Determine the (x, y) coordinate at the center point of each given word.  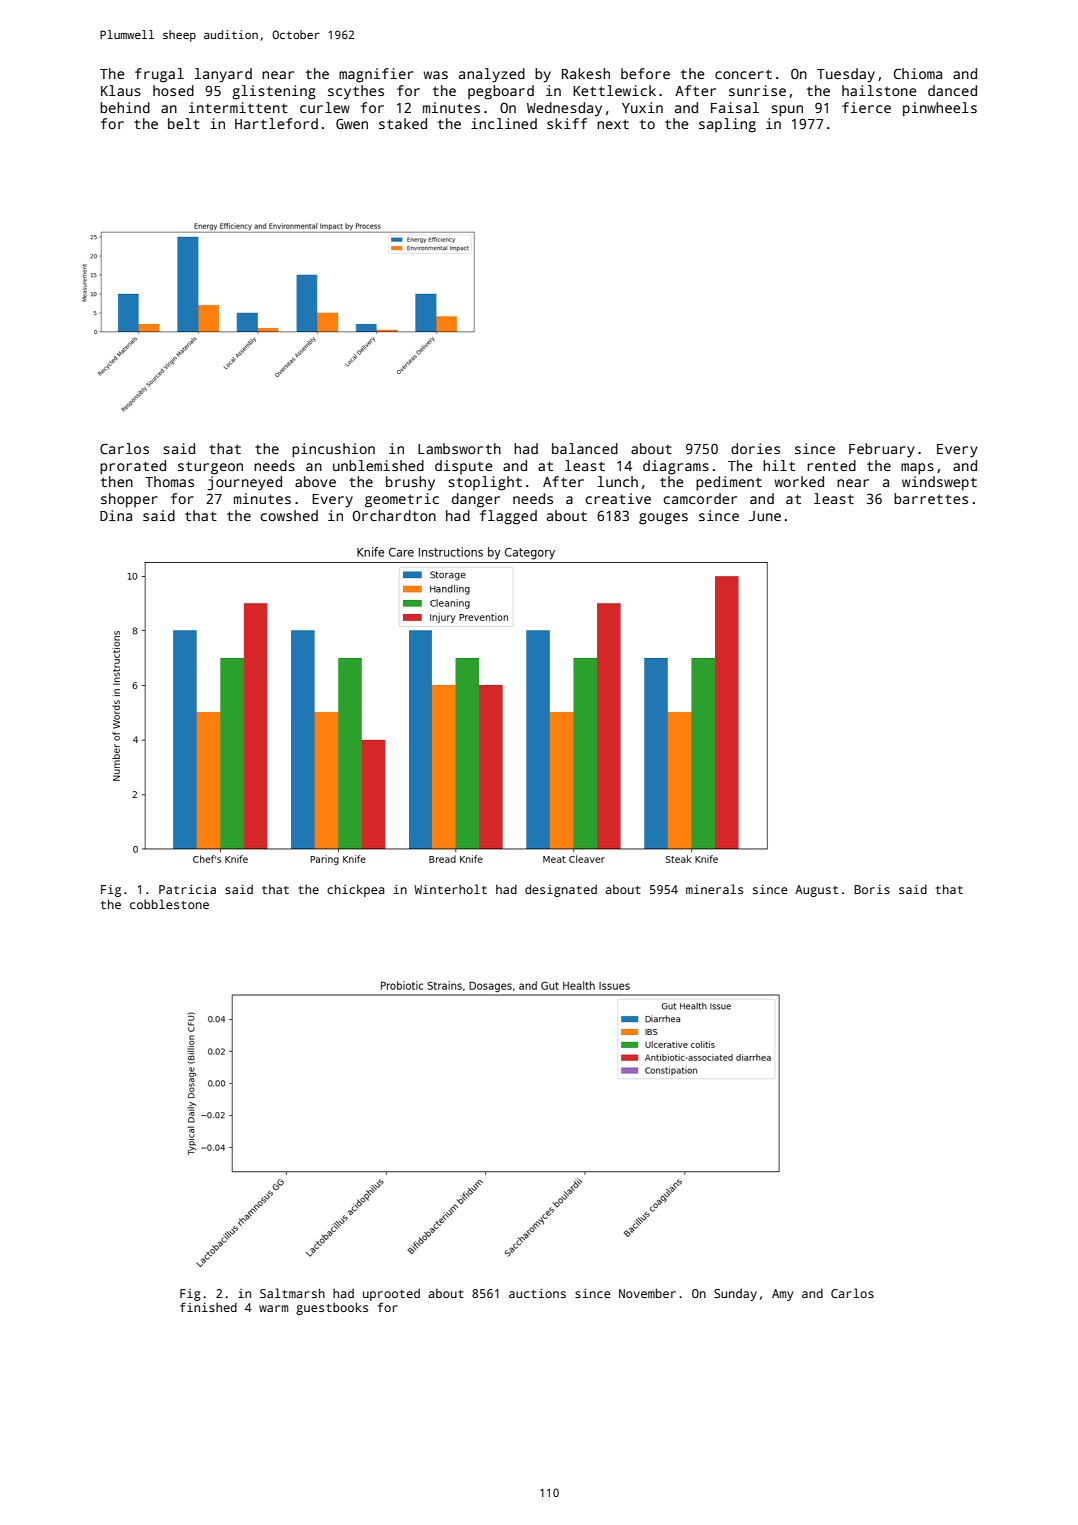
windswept (939, 483)
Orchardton (394, 515)
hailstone (879, 90)
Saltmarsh (292, 1293)
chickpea (355, 890)
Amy (782, 1295)
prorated (133, 467)
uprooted (391, 1294)
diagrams (676, 467)
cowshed (289, 515)
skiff (567, 123)
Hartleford (276, 123)
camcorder (700, 498)
